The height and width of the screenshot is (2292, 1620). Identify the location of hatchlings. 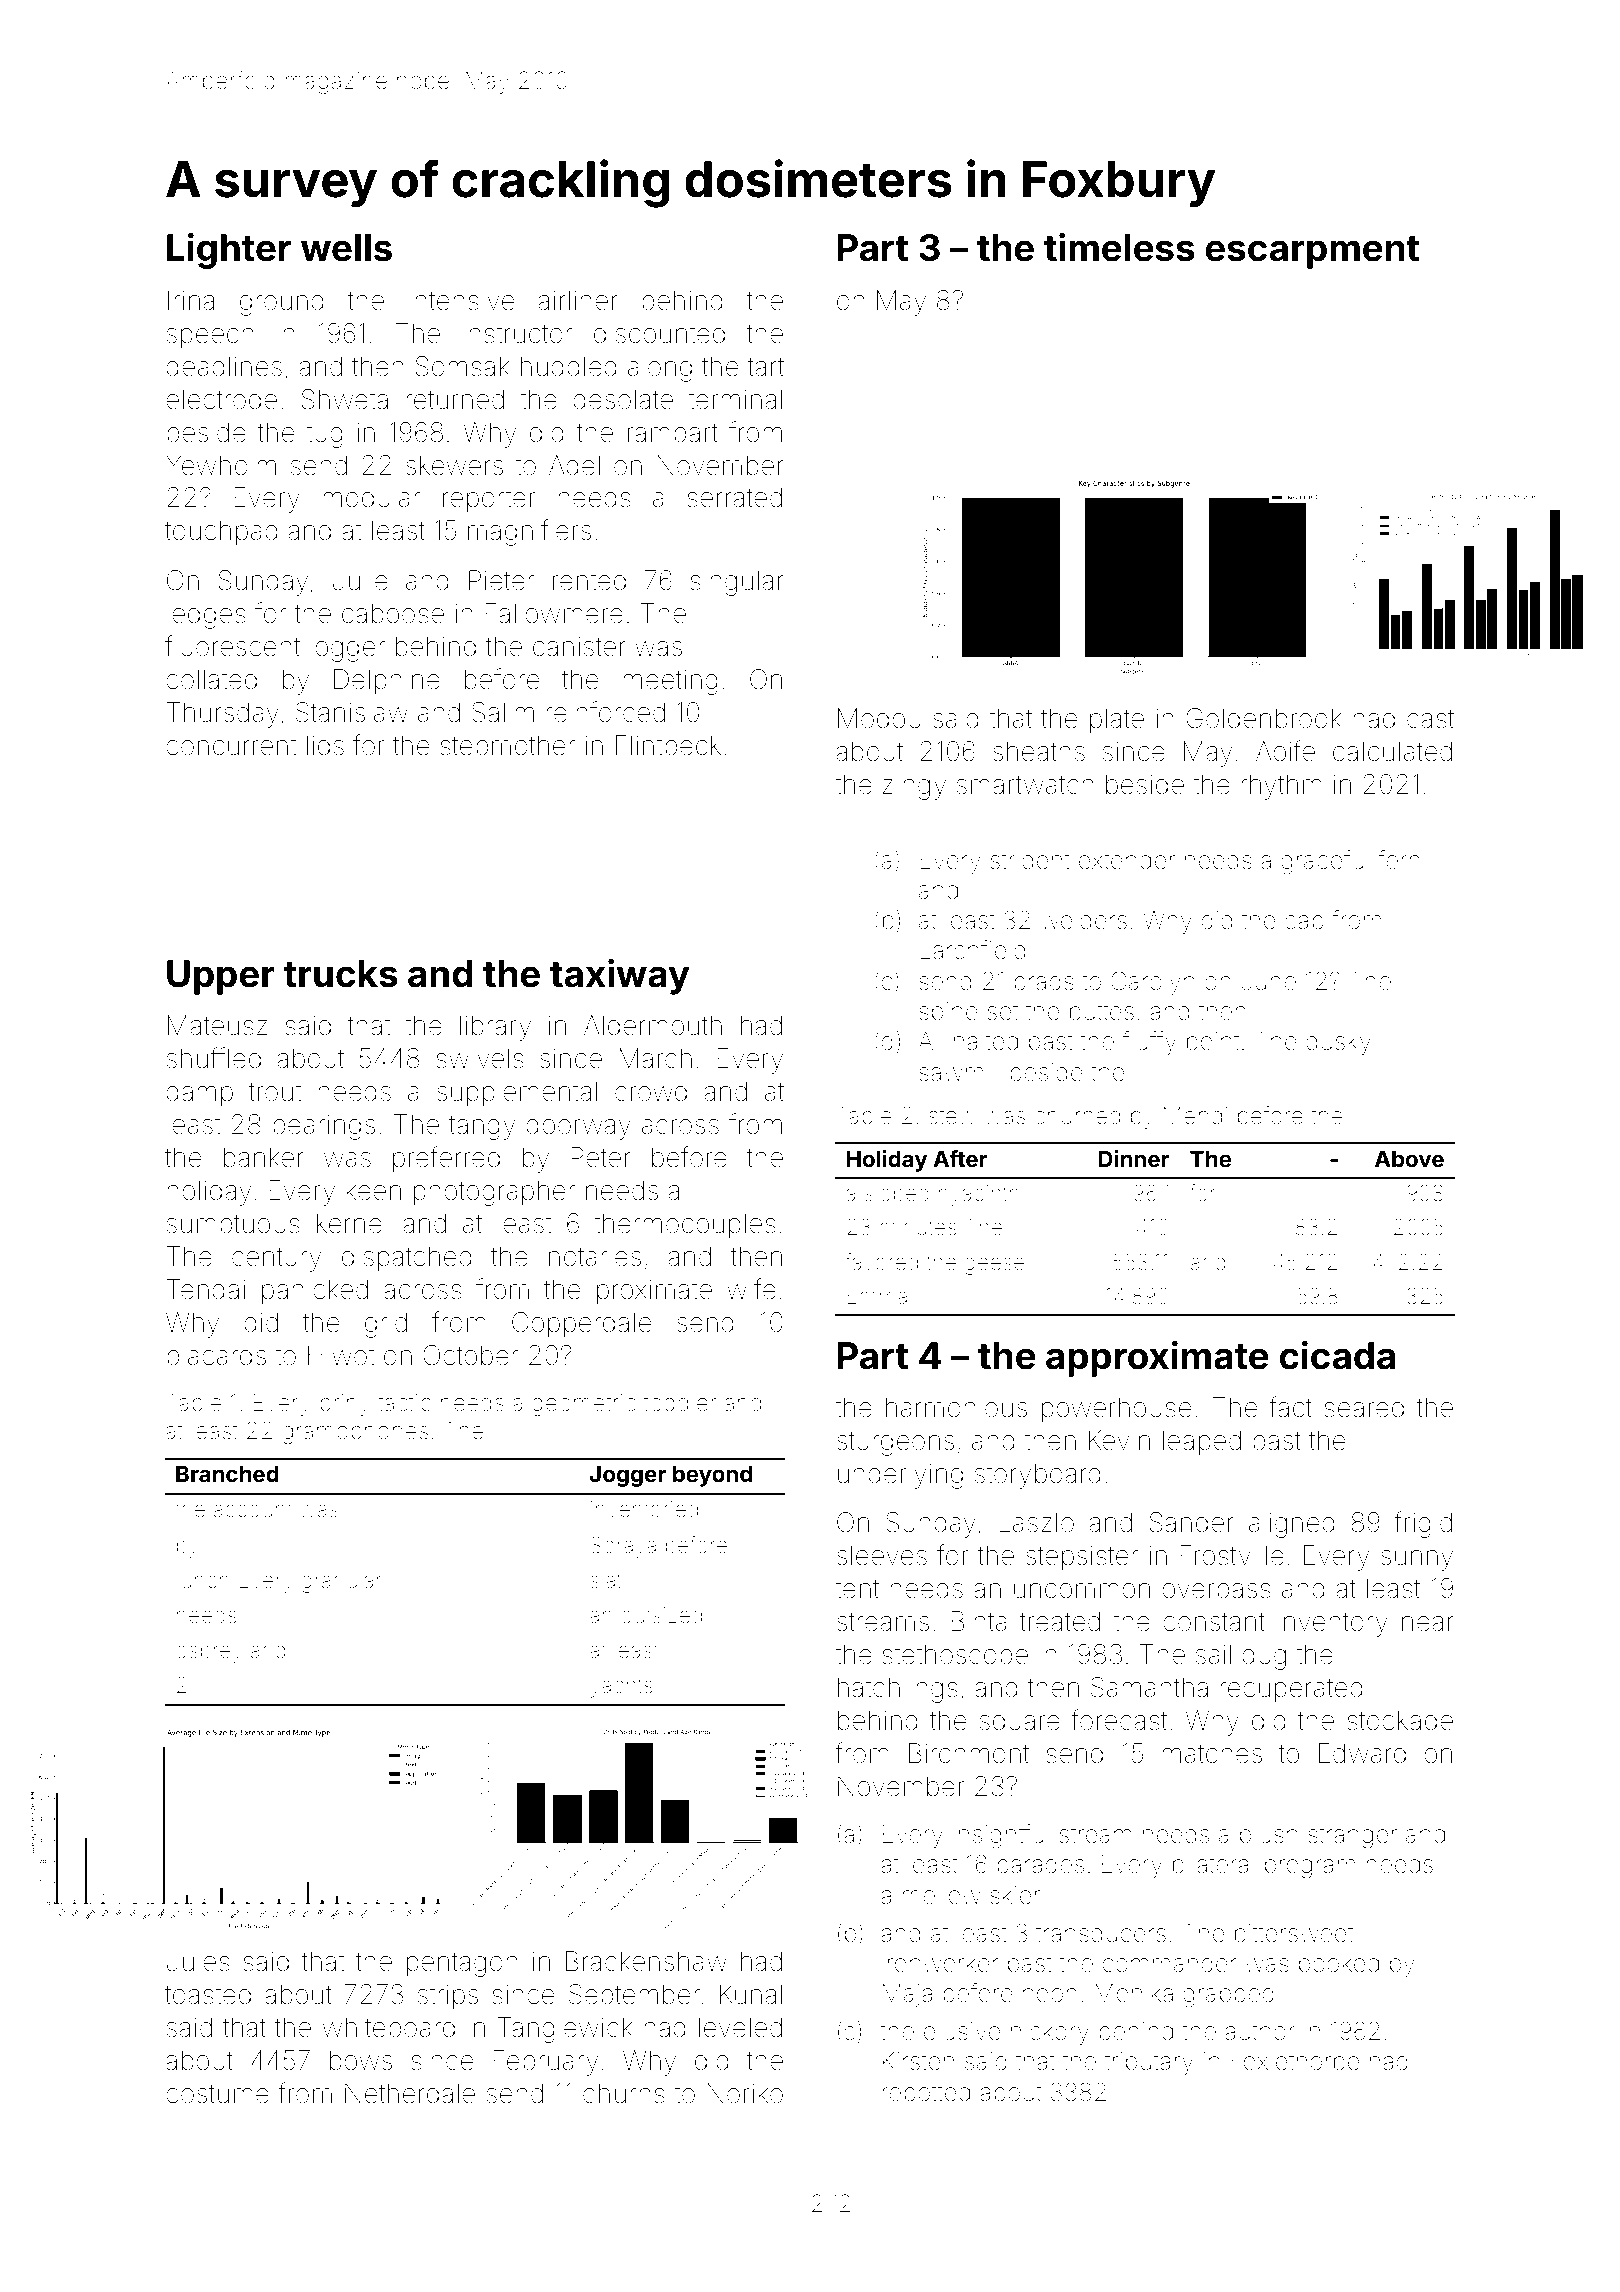
(898, 1690).
